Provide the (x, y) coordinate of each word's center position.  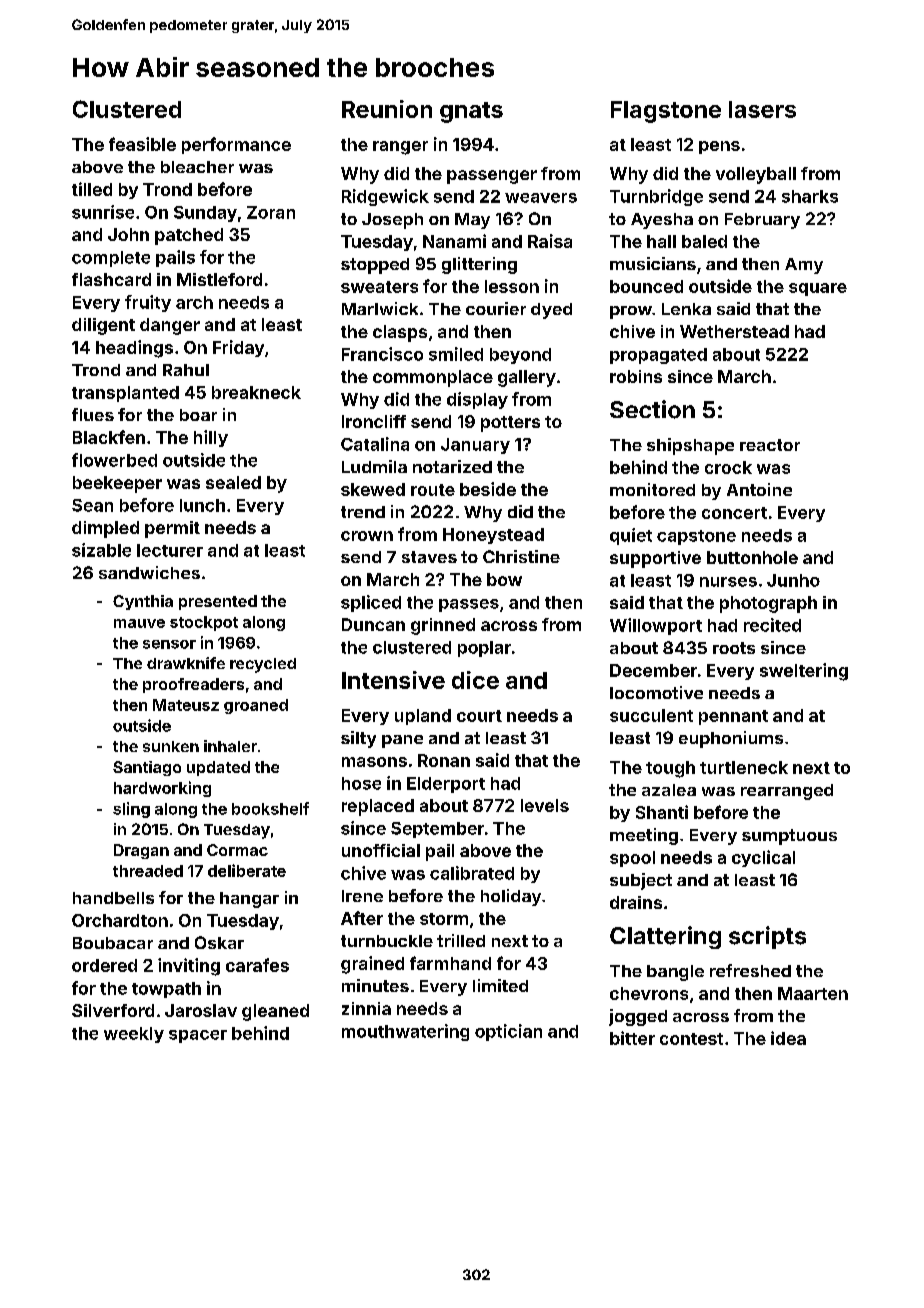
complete (111, 259)
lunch (202, 505)
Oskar (219, 942)
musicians (653, 263)
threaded (148, 871)
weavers (541, 198)
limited (500, 985)
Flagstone (666, 112)
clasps (400, 333)
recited (772, 625)
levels (545, 805)
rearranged (787, 792)
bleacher (197, 167)
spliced (371, 603)
